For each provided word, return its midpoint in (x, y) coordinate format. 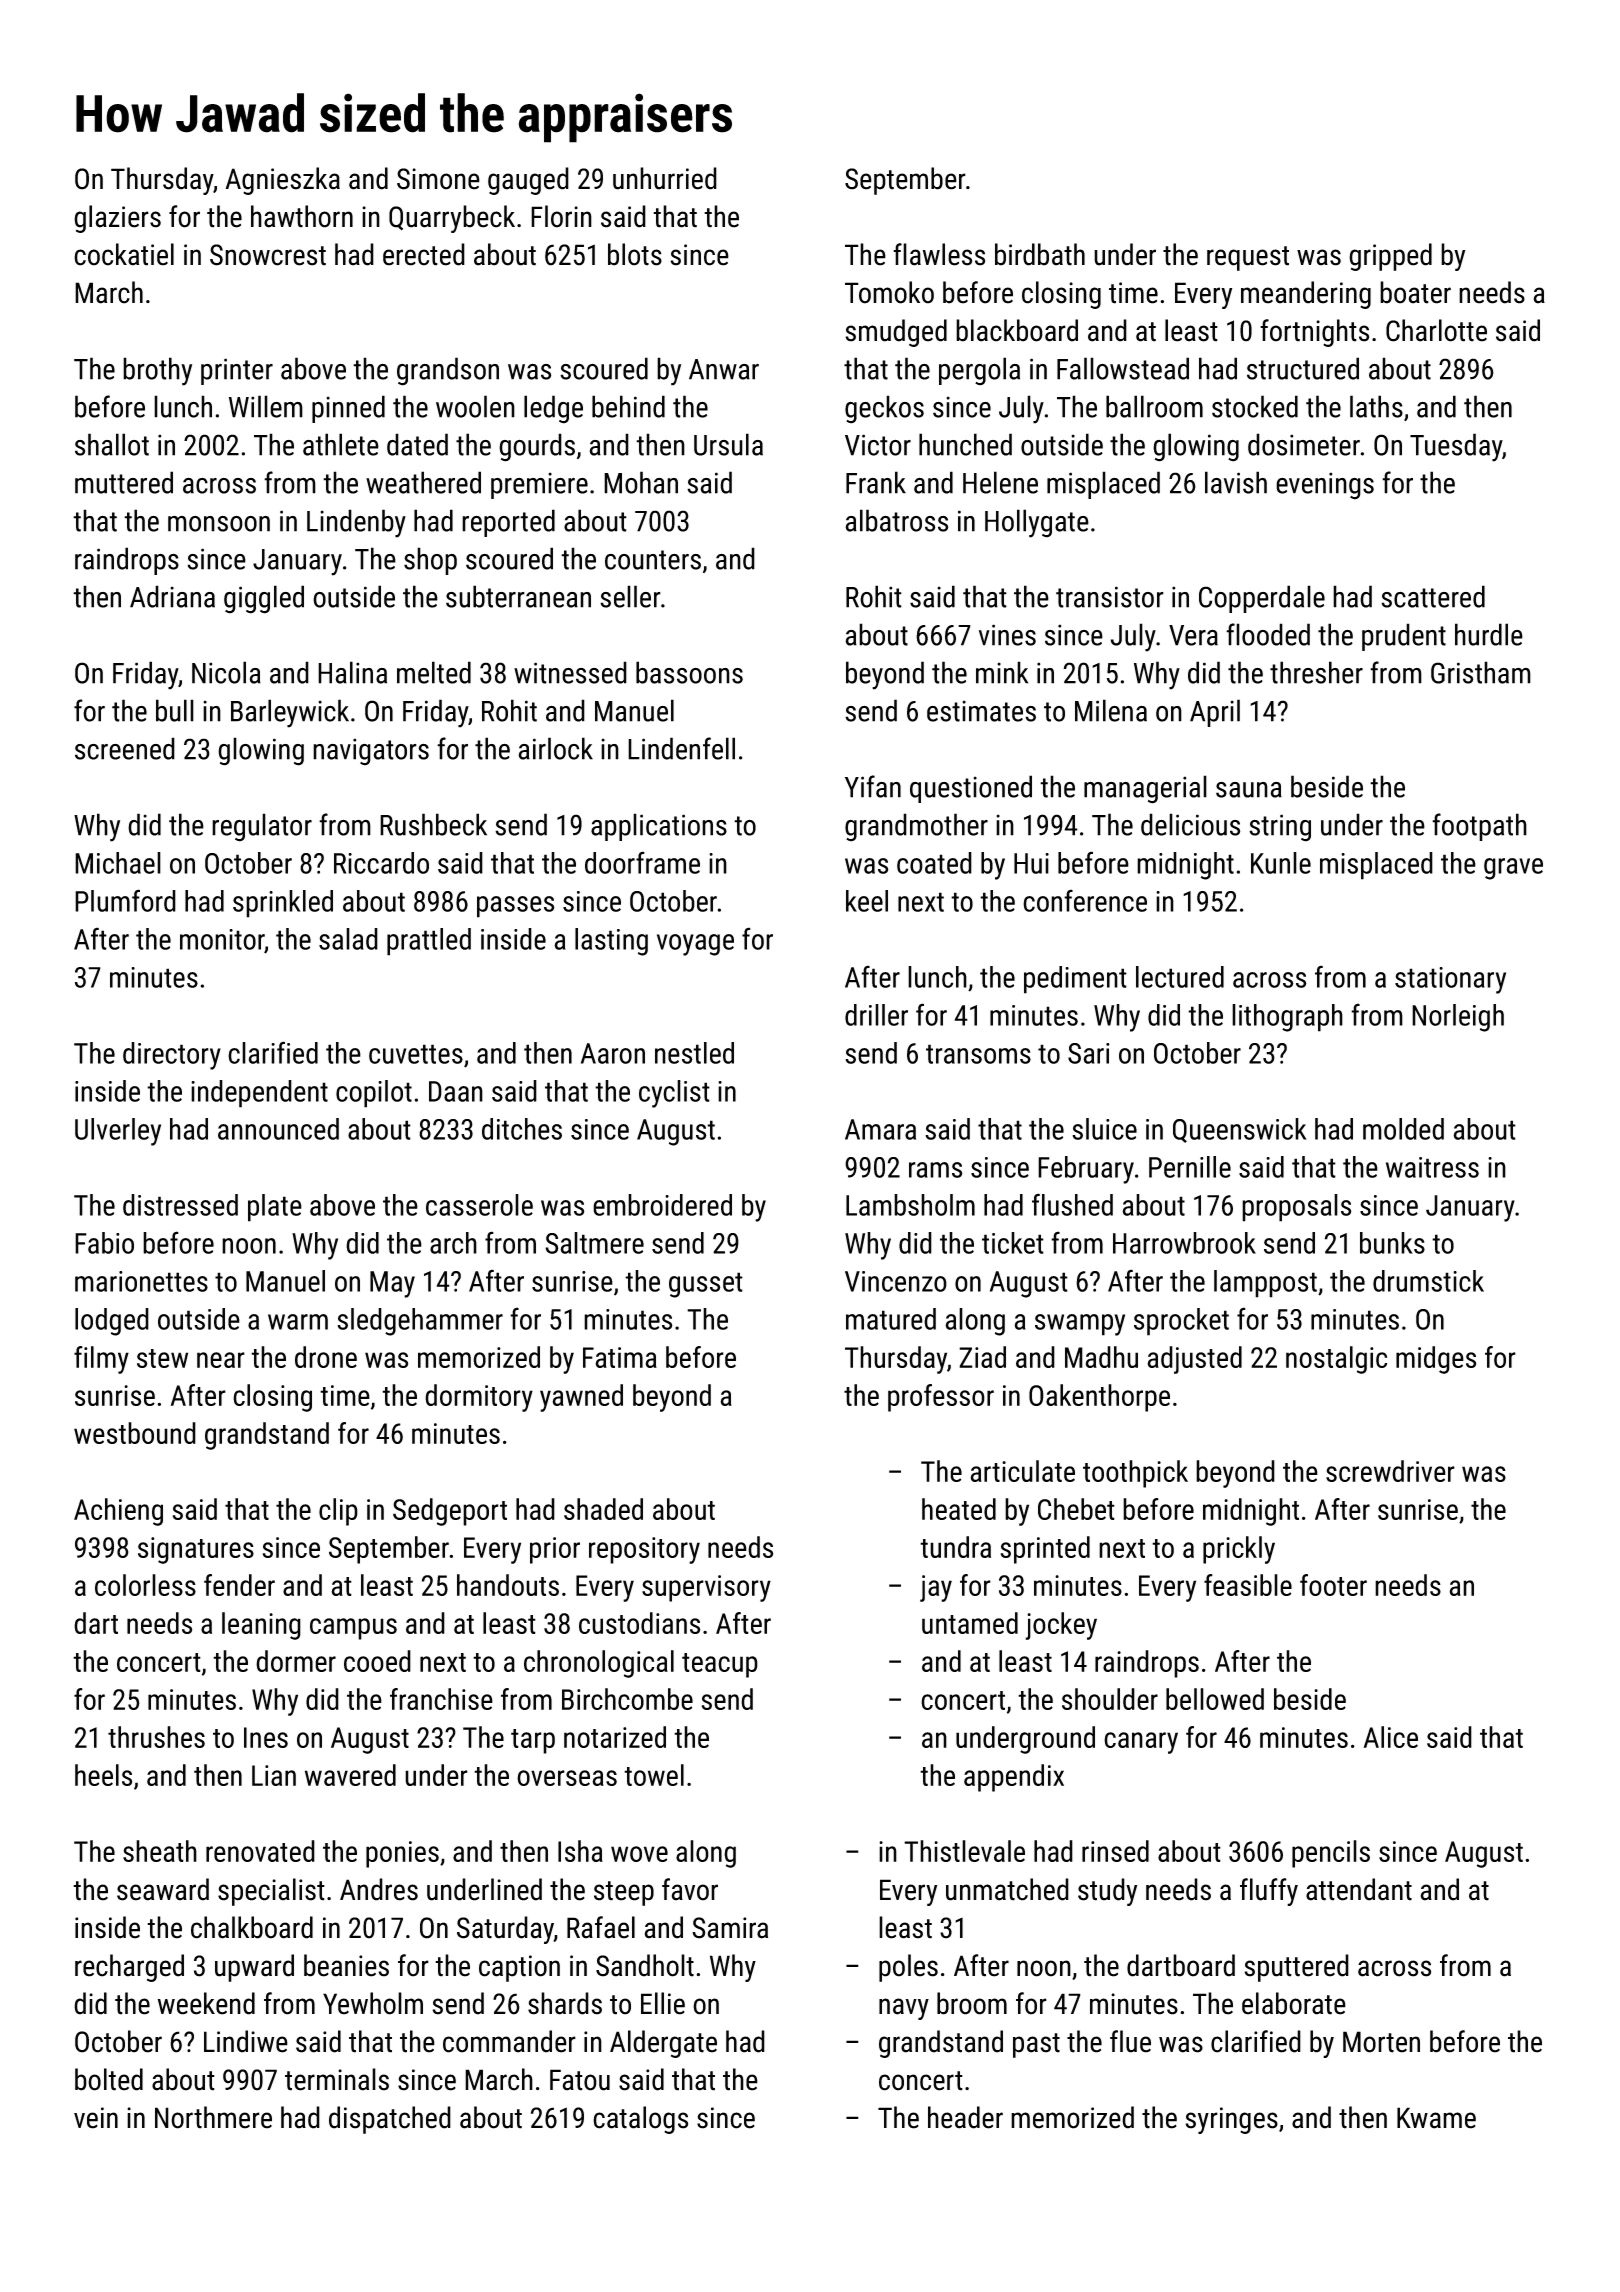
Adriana (172, 596)
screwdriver (1390, 1471)
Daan (456, 1091)
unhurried (665, 178)
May (392, 1284)
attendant (1359, 1889)
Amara (880, 1129)
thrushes (156, 1737)
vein (96, 2118)
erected (424, 254)
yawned (581, 1398)
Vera (1193, 635)
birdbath (1040, 254)
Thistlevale (964, 1851)
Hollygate (1037, 523)
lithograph (1287, 1018)
